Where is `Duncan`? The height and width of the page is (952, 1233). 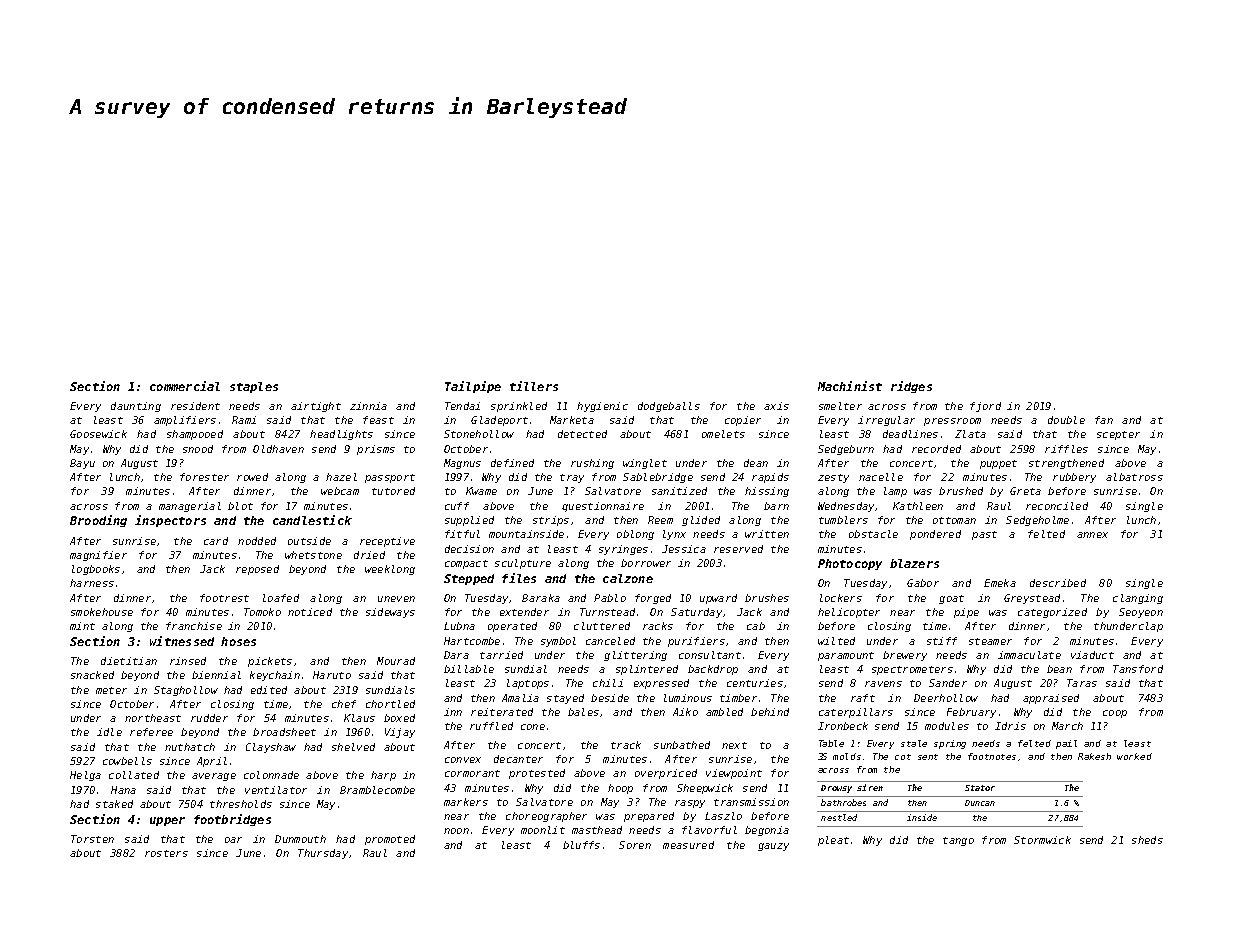
Duncan is located at coordinates (980, 803).
